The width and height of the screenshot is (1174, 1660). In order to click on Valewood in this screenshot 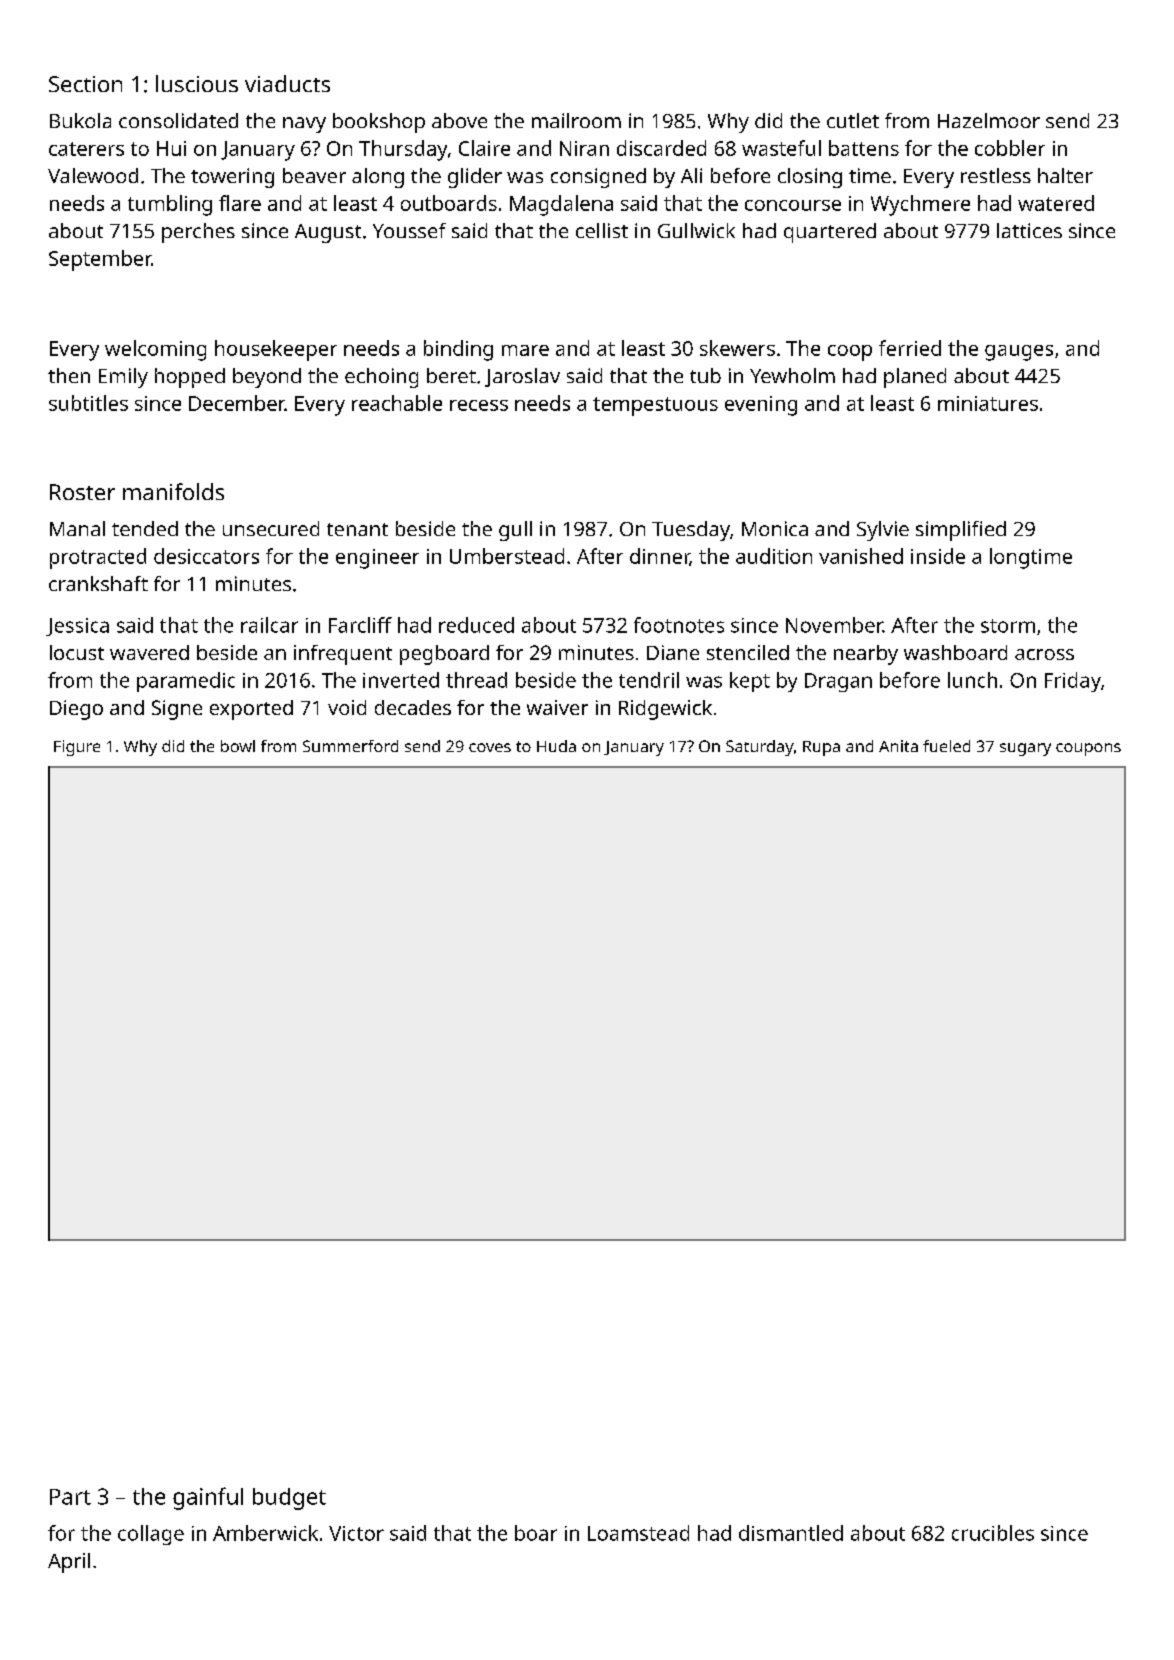, I will do `click(93, 175)`.
